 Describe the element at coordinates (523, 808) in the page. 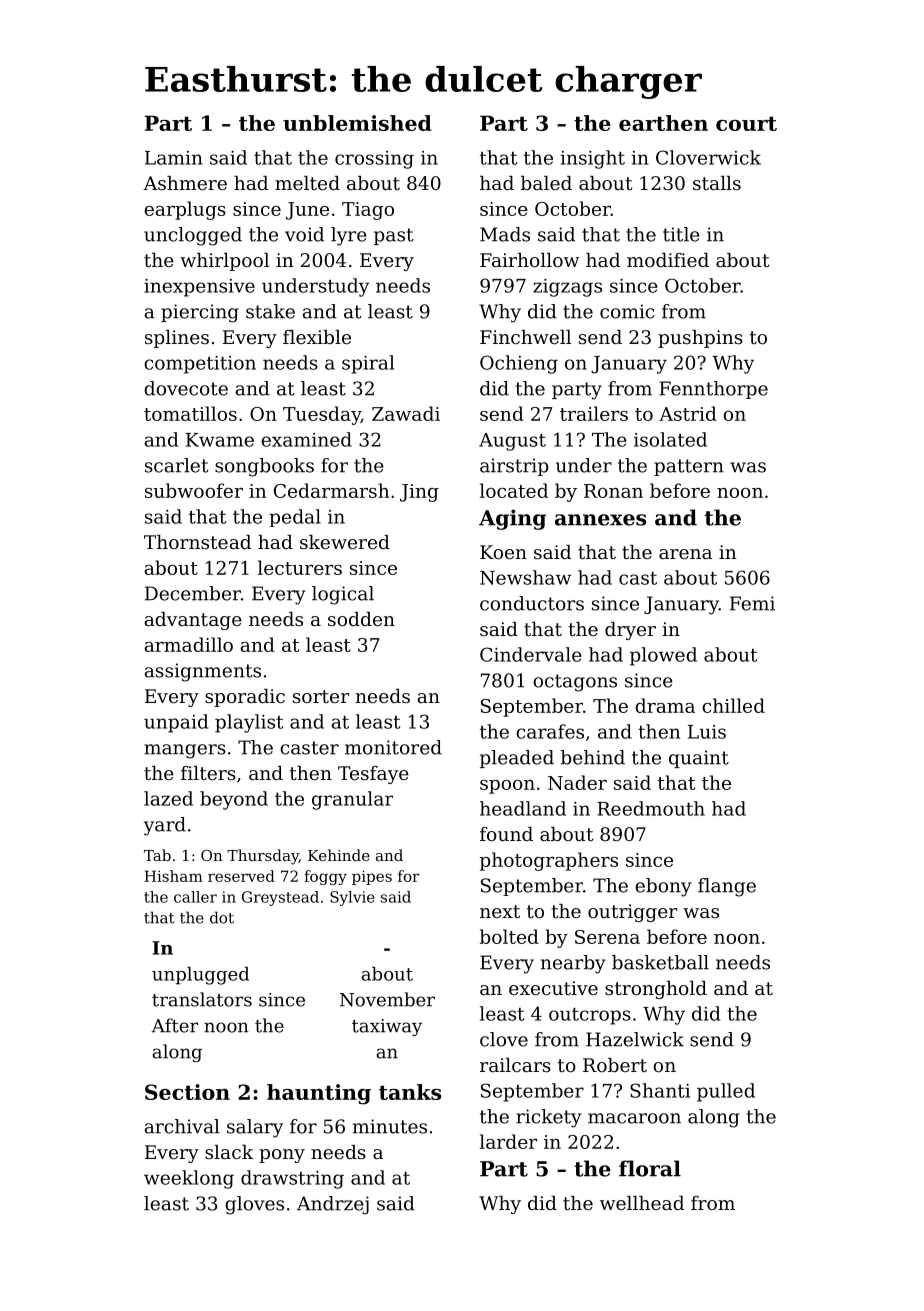

I see `headland` at that location.
